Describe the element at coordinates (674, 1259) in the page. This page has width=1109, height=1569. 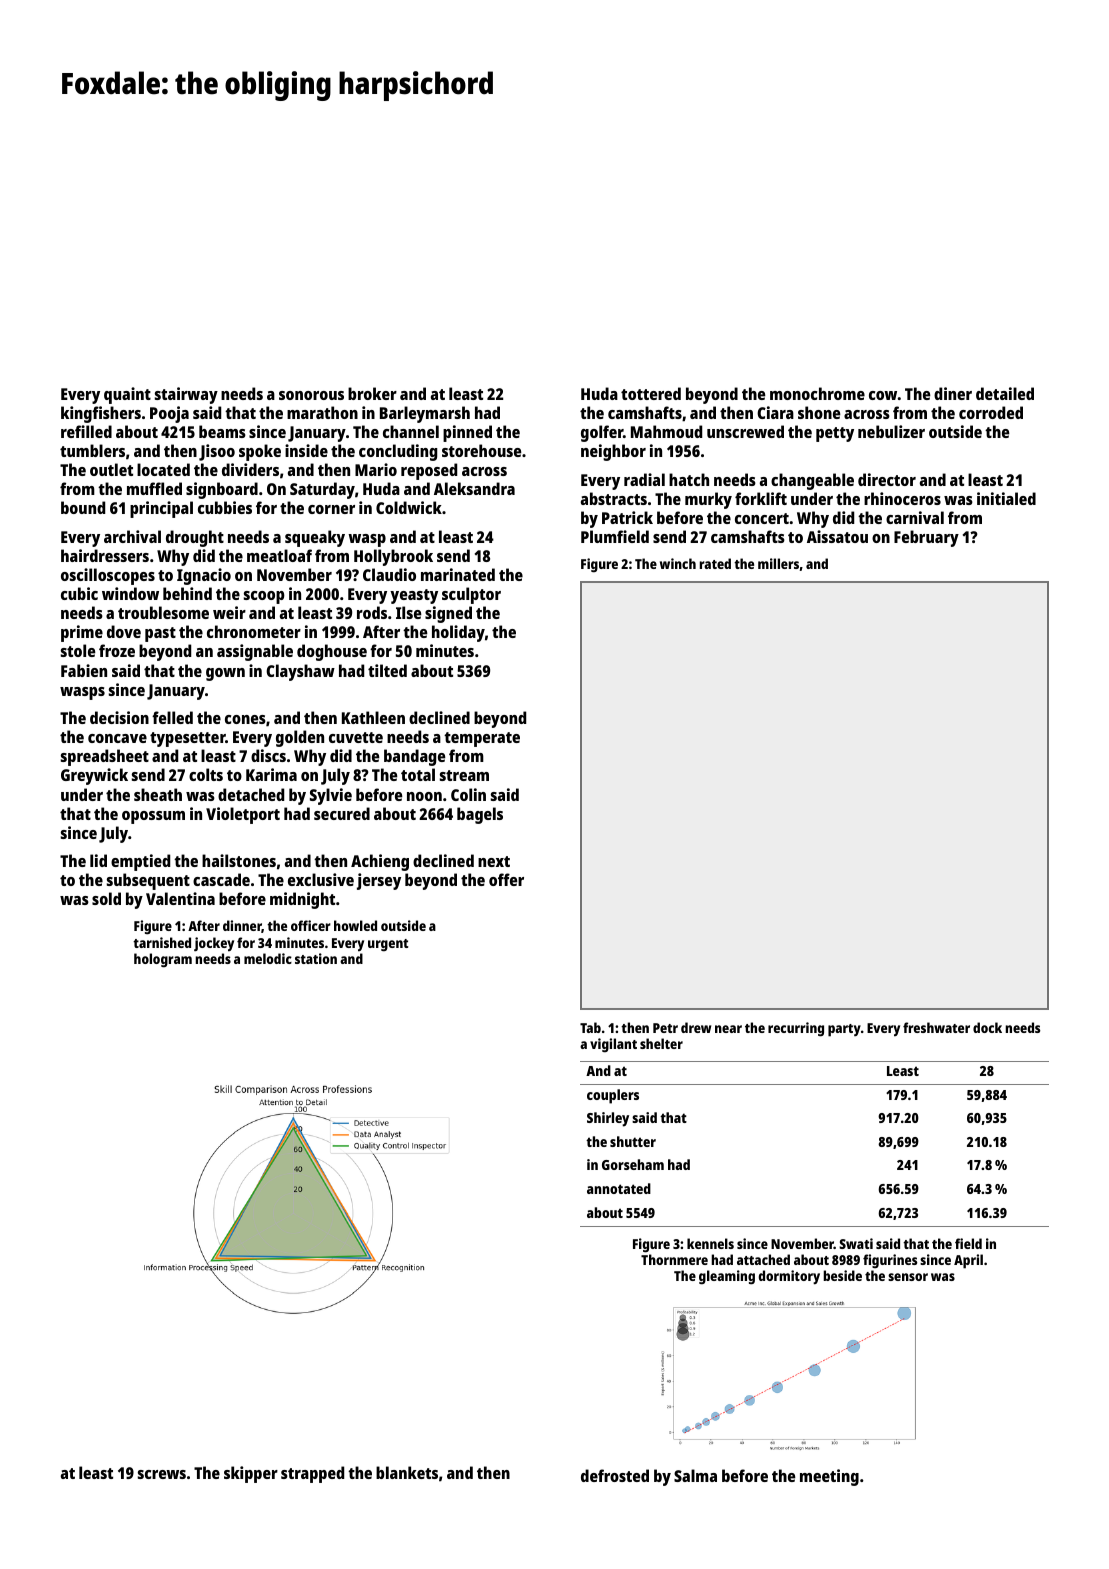
I see `Thornmere` at that location.
